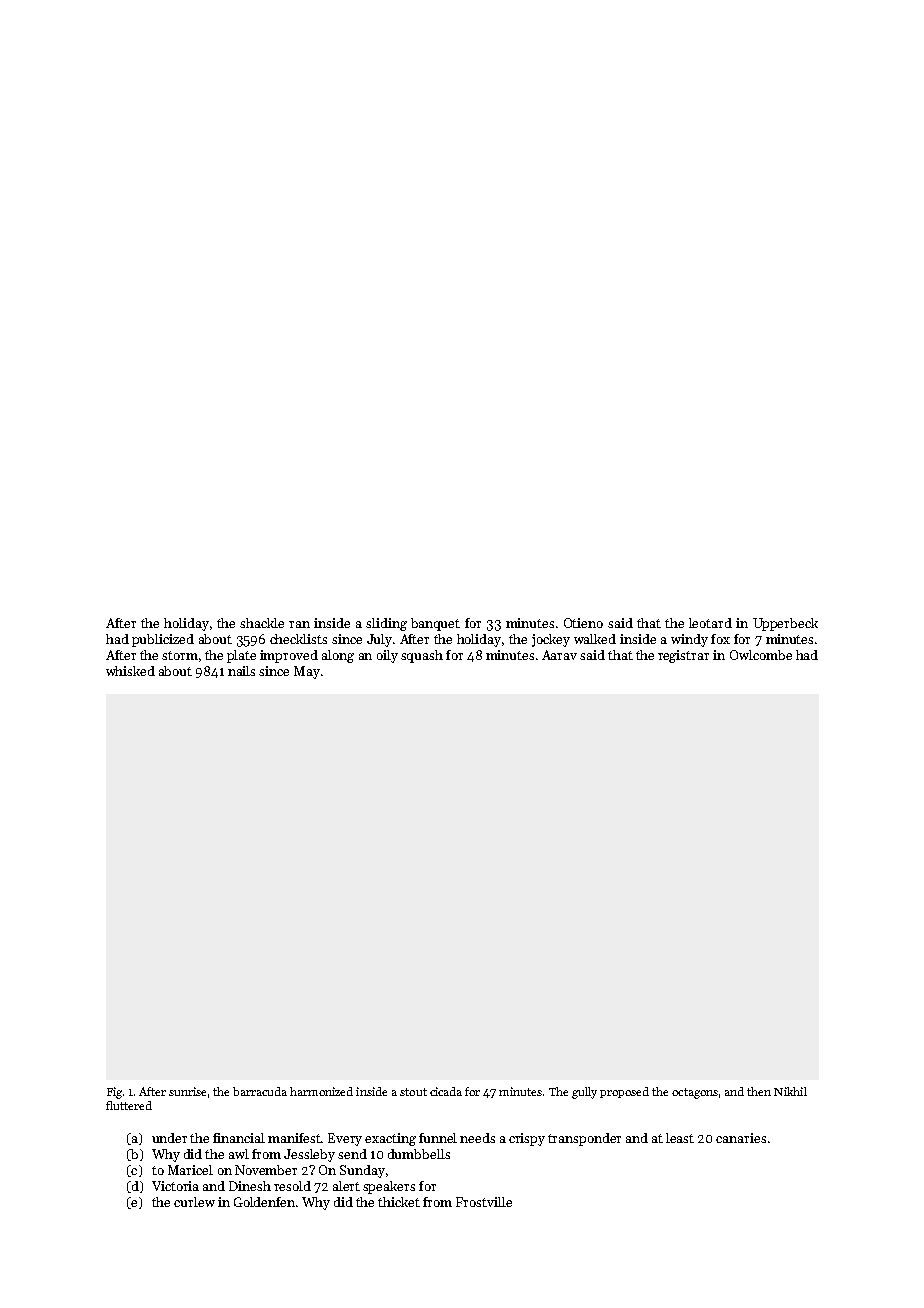 Image resolution: width=924 pixels, height=1308 pixels. What do you see at coordinates (130, 671) in the screenshot?
I see `whisked` at bounding box center [130, 671].
